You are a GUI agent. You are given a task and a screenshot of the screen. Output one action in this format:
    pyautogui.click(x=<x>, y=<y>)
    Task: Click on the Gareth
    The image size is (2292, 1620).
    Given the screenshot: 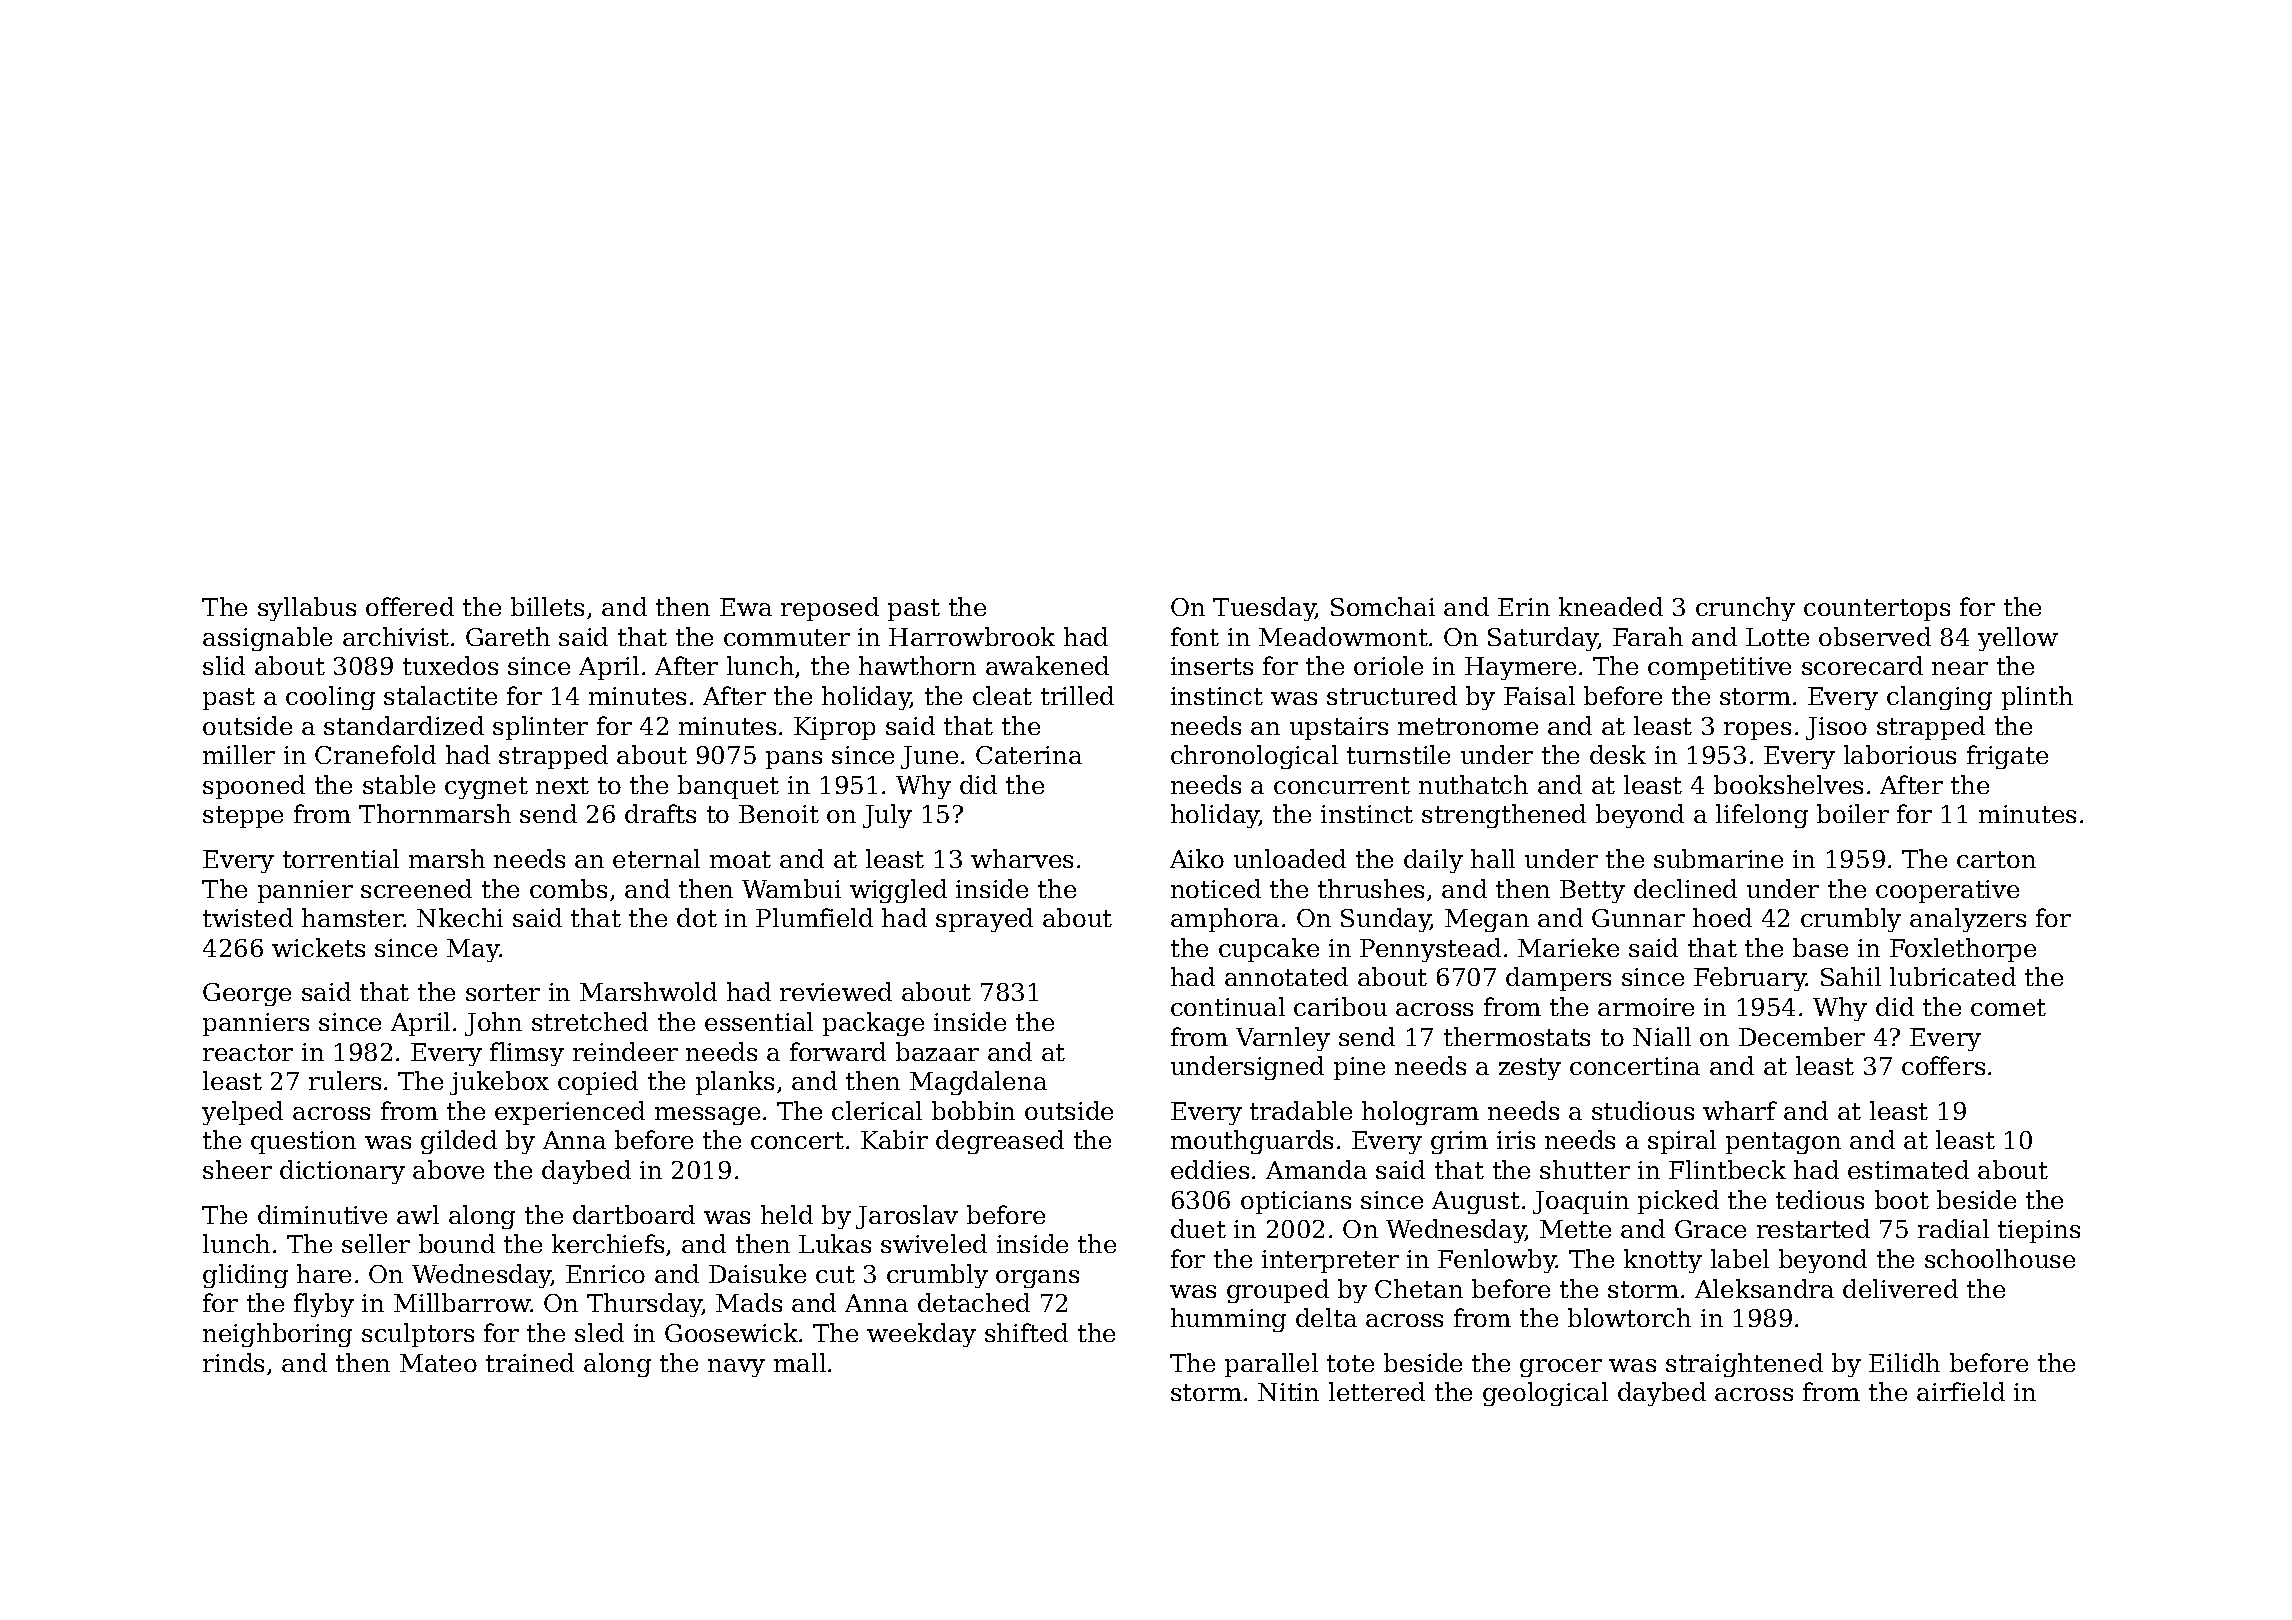 What is the action you would take?
    pyautogui.click(x=508, y=636)
